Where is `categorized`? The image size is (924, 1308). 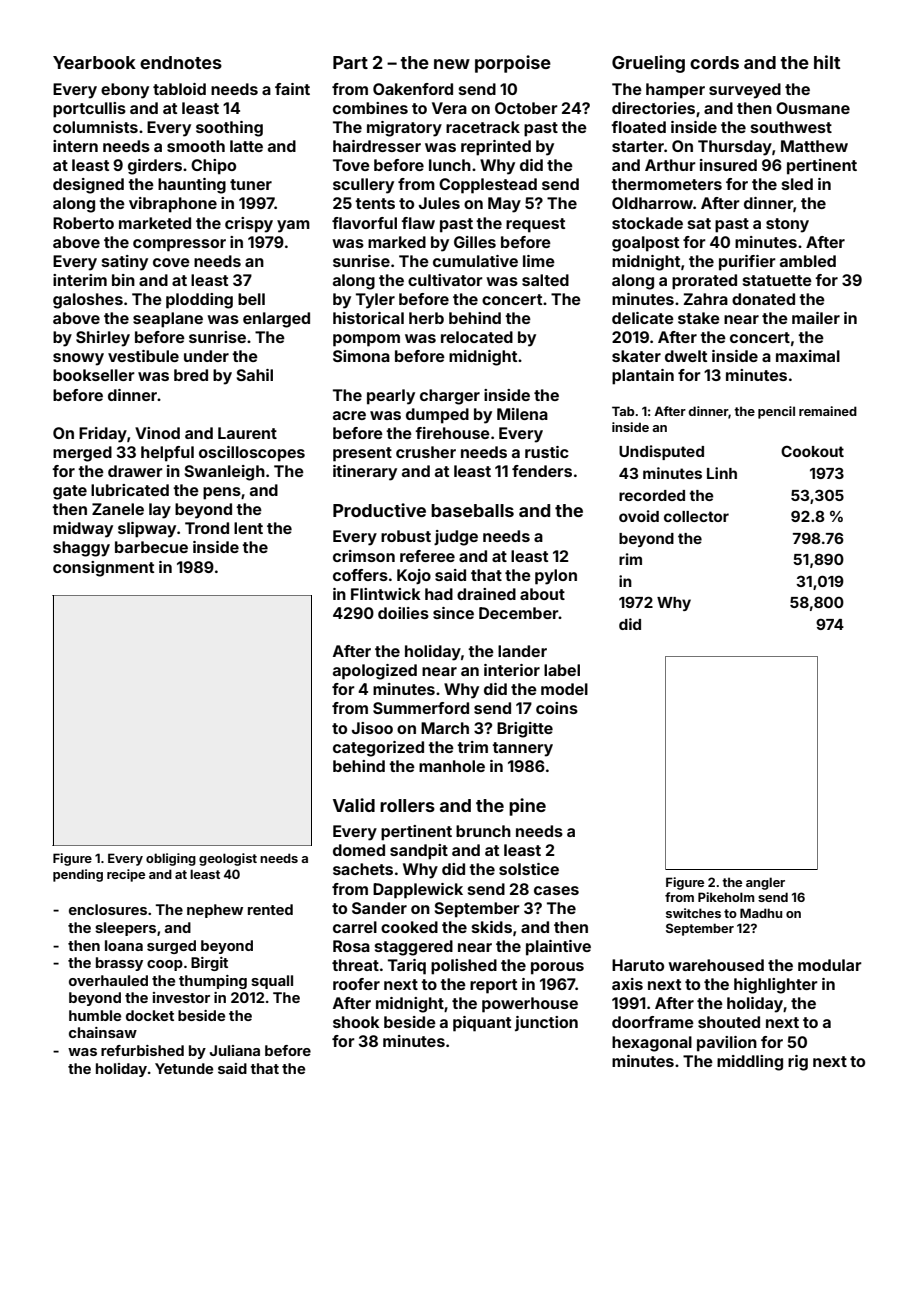 categorized is located at coordinates (378, 749).
